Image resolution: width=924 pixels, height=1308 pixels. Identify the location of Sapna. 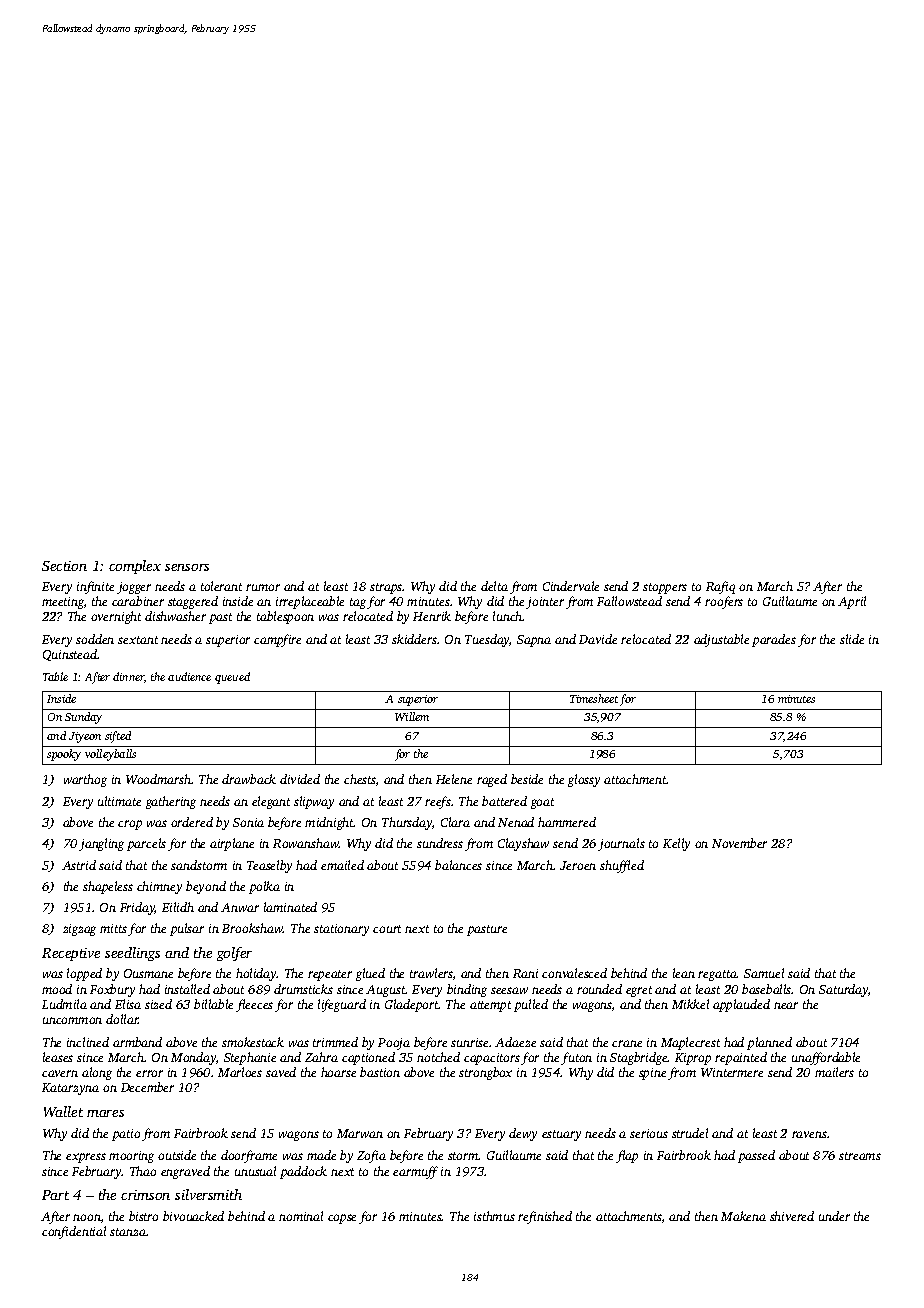
(534, 641).
